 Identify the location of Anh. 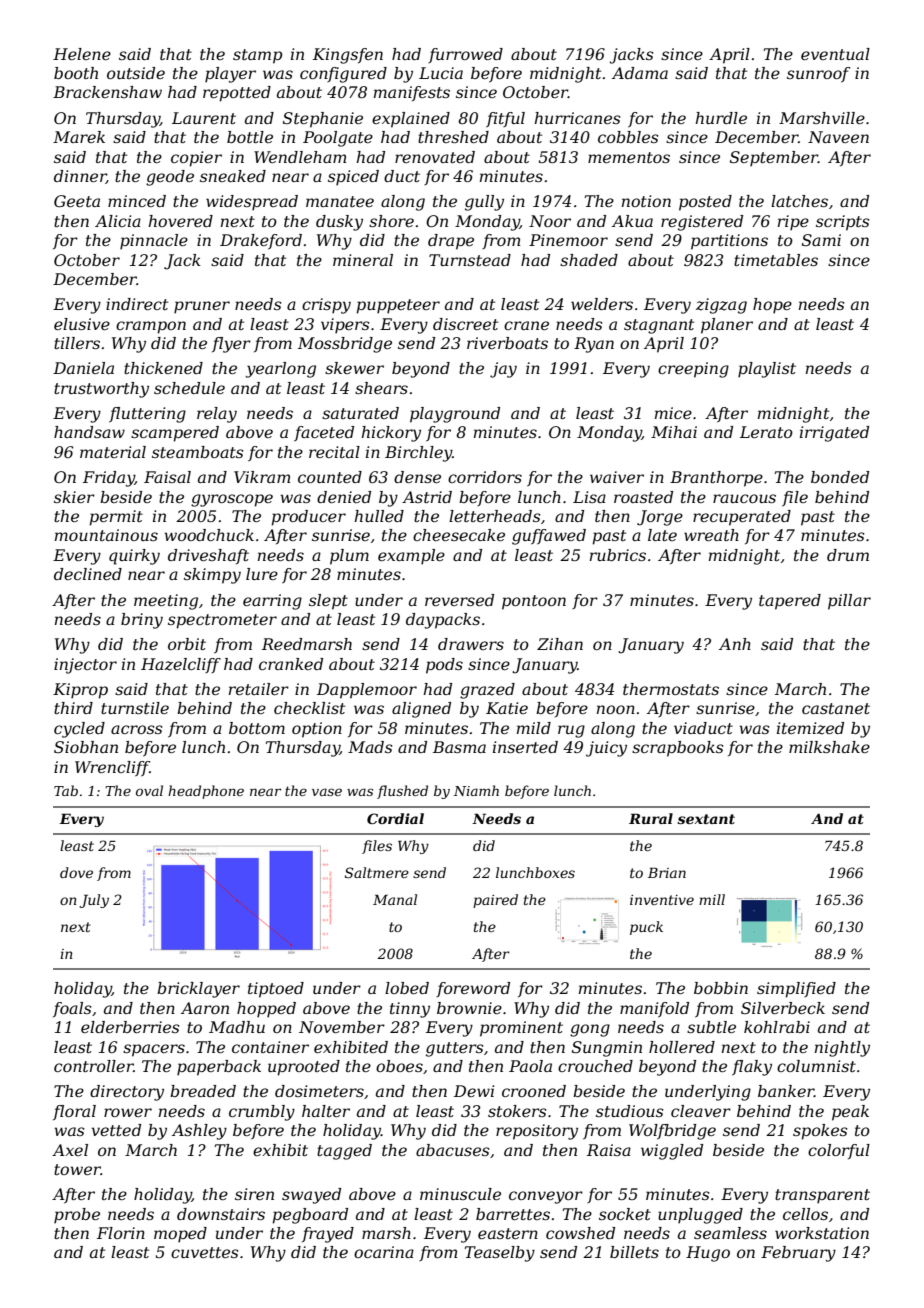
(735, 644).
